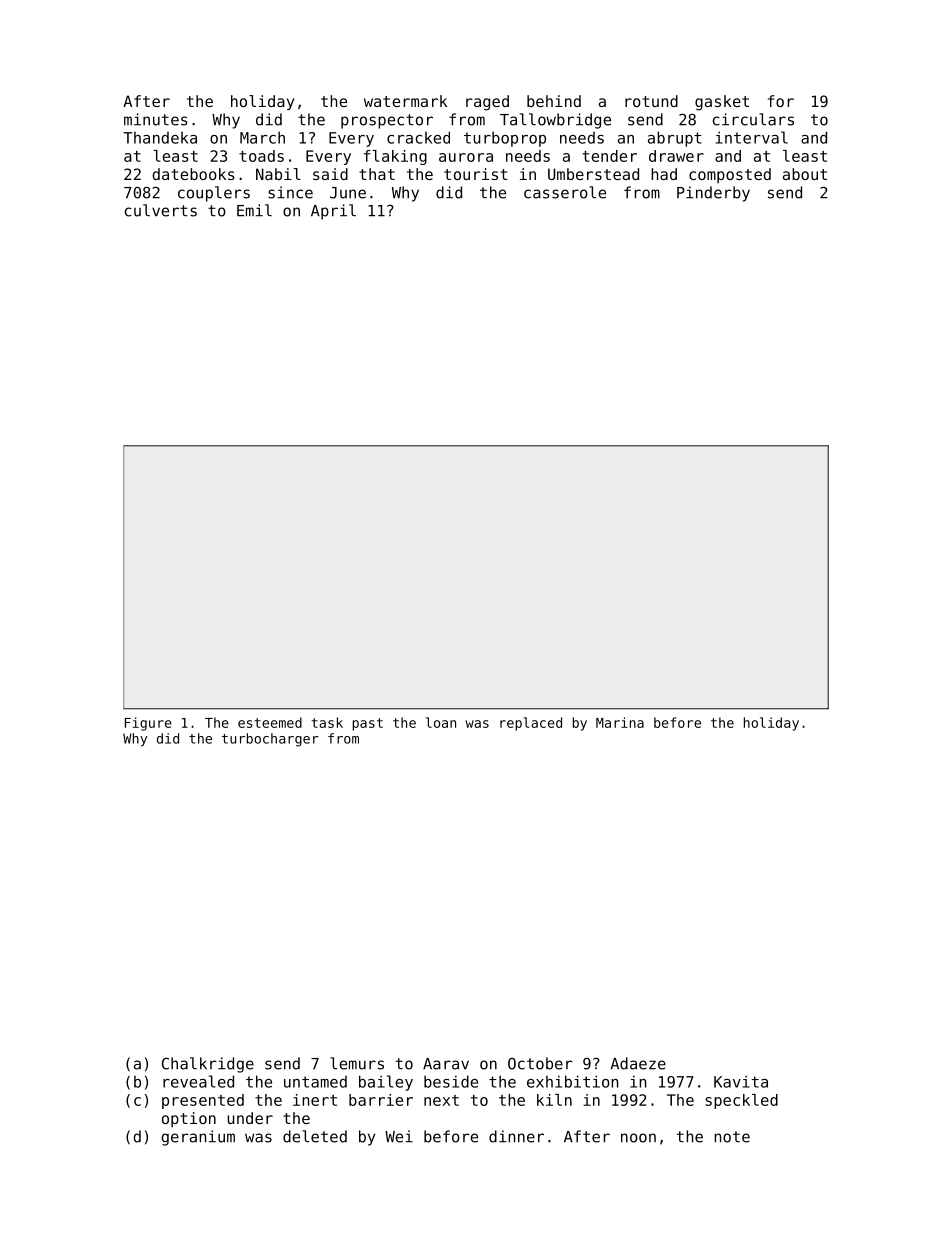 The width and height of the page is (952, 1233). What do you see at coordinates (208, 1065) in the page?
I see `Chalkridge` at bounding box center [208, 1065].
